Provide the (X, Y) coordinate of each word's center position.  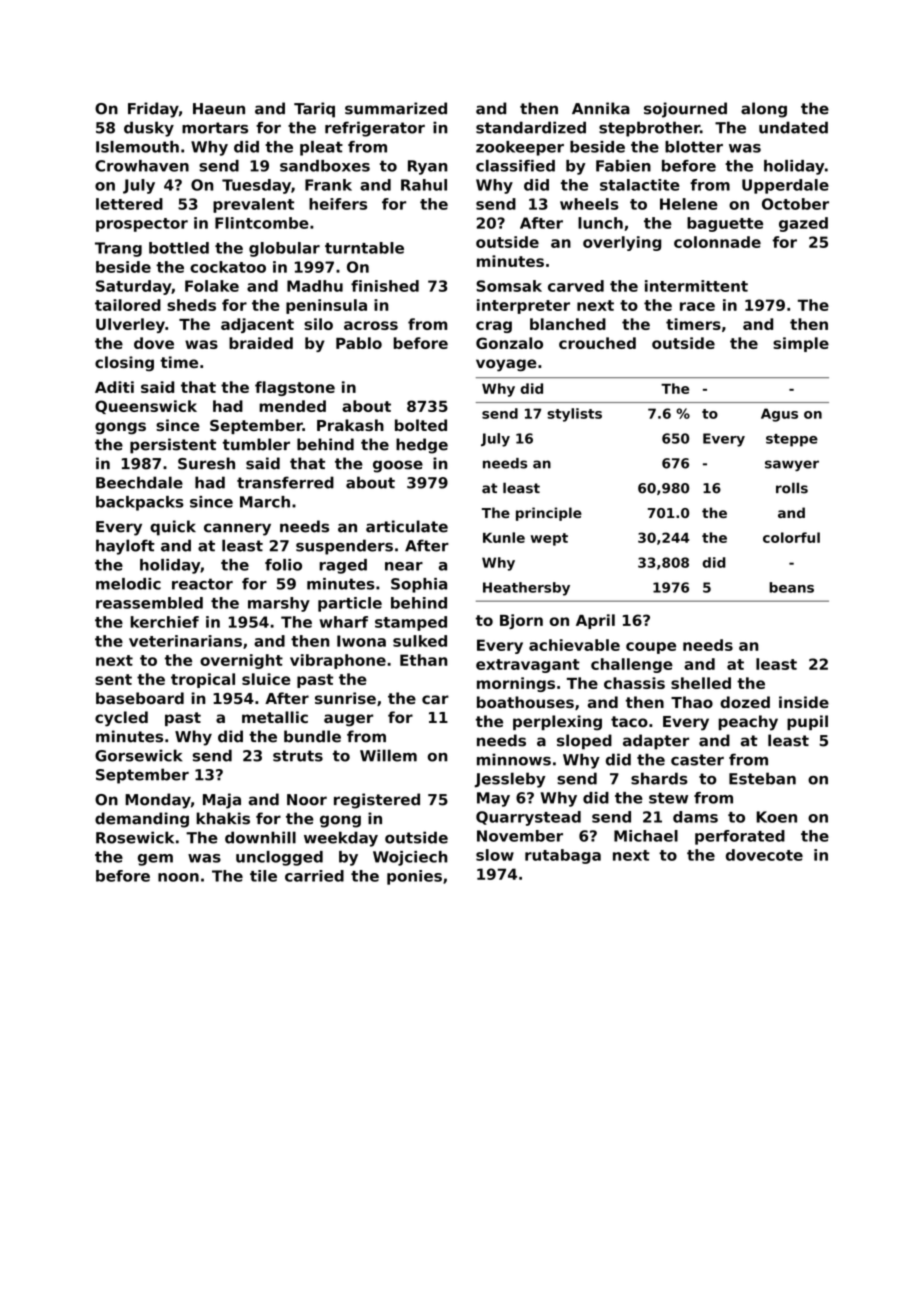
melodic (128, 584)
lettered (129, 204)
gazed (803, 224)
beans (791, 587)
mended (292, 406)
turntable (364, 248)
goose (398, 466)
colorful (791, 537)
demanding (142, 820)
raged (343, 566)
